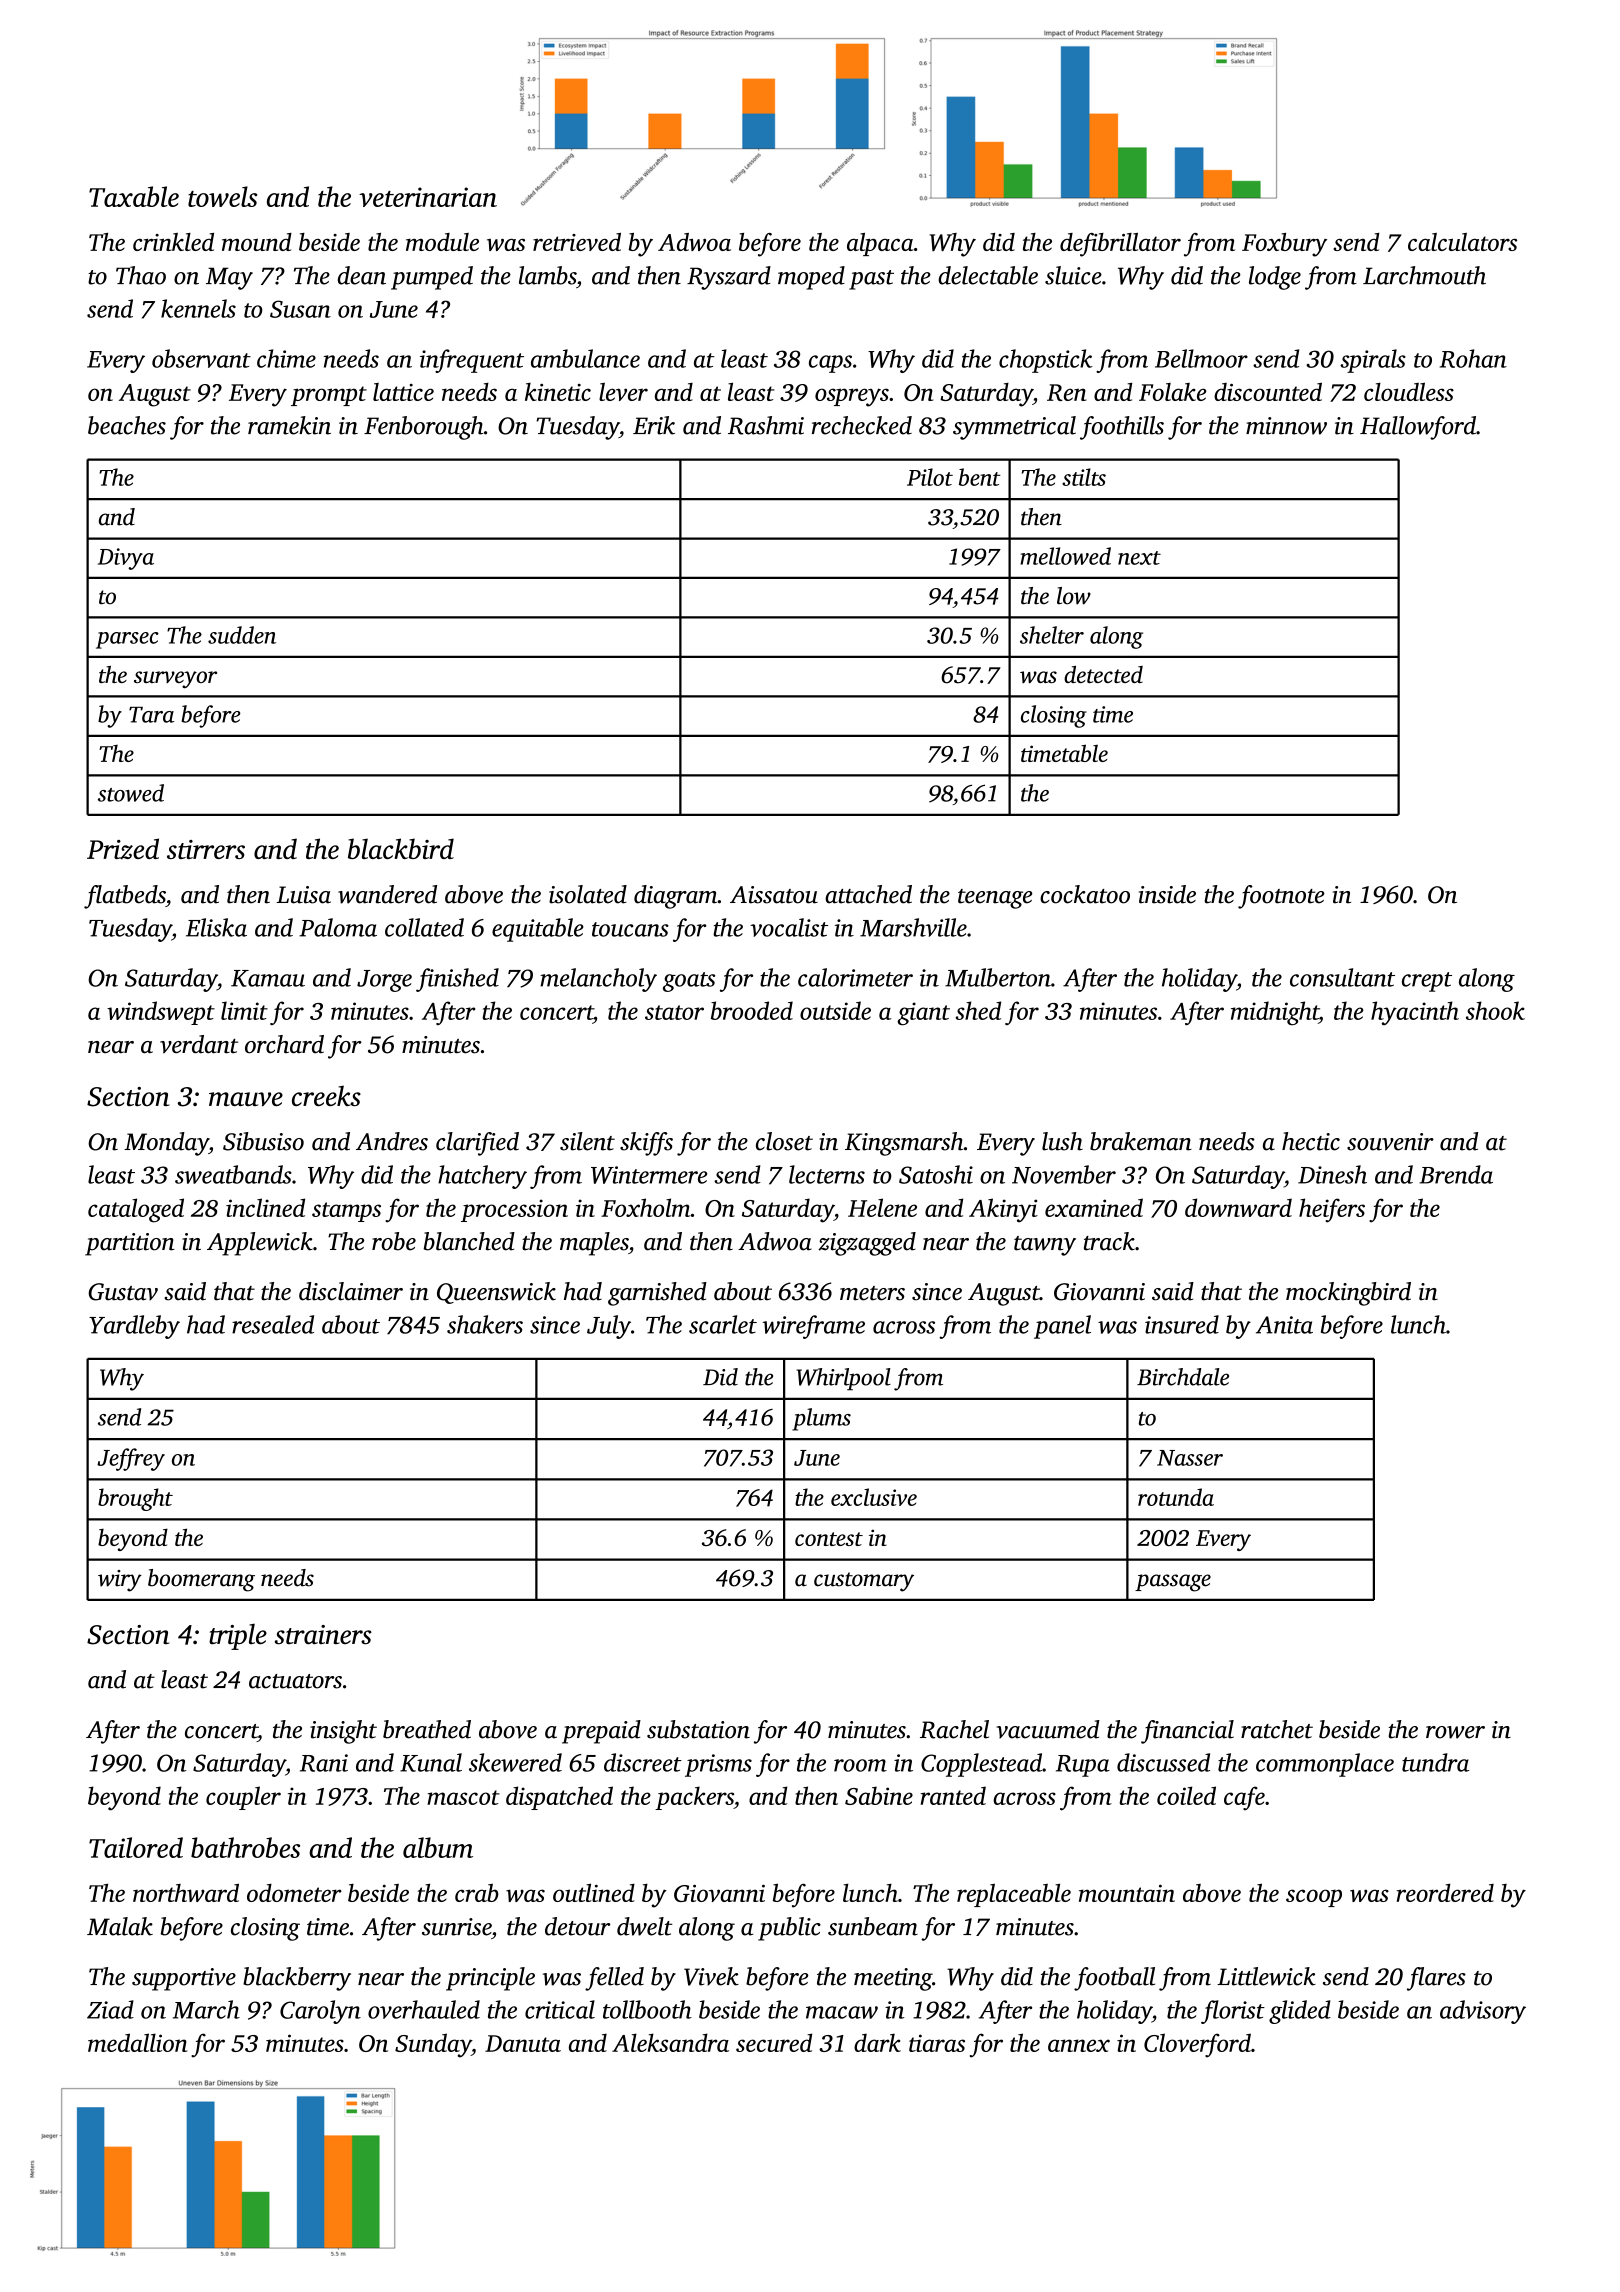  Describe the element at coordinates (1462, 242) in the image. I see `calculators` at that location.
